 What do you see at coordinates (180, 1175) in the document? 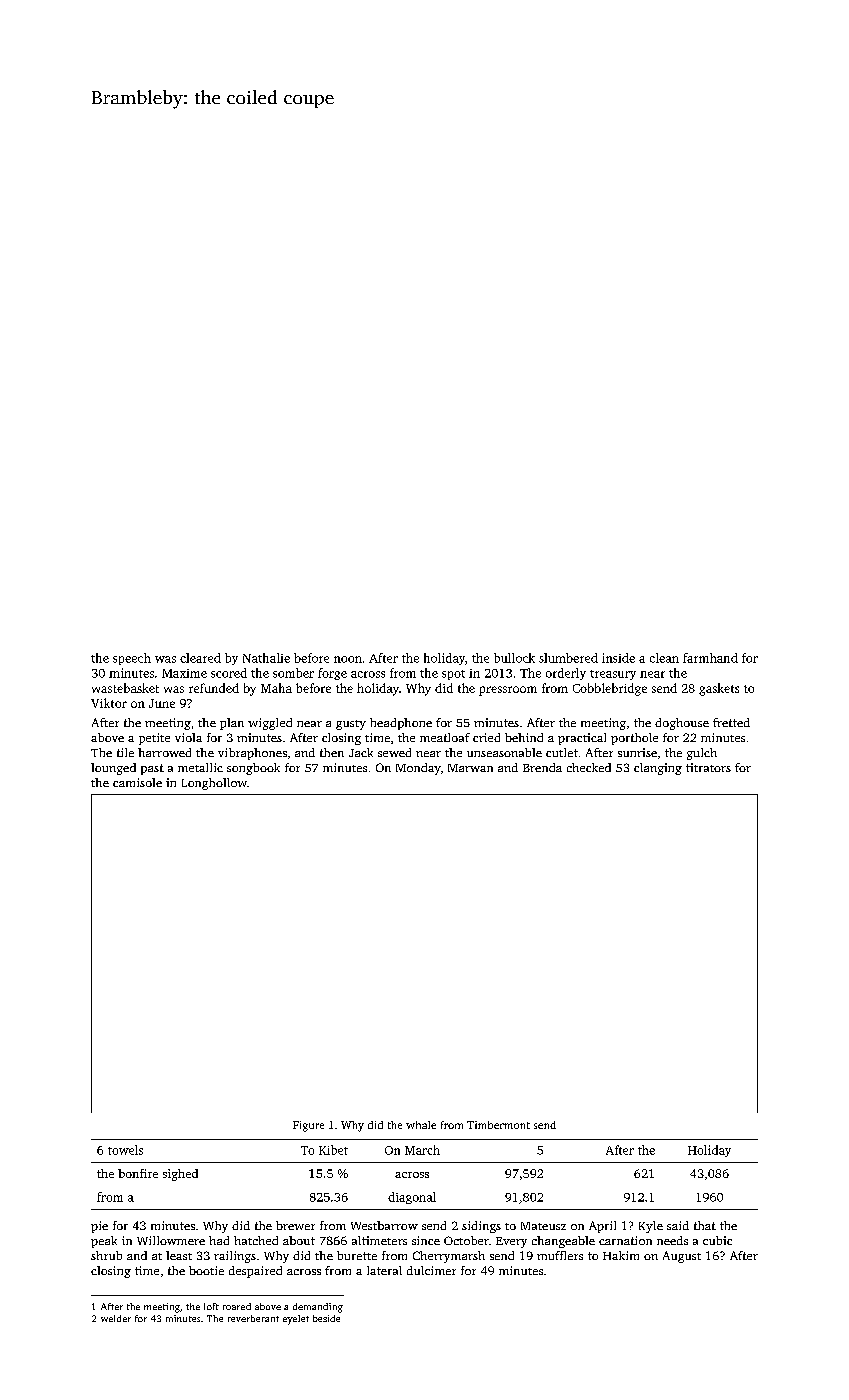
I see `sighed` at bounding box center [180, 1175].
